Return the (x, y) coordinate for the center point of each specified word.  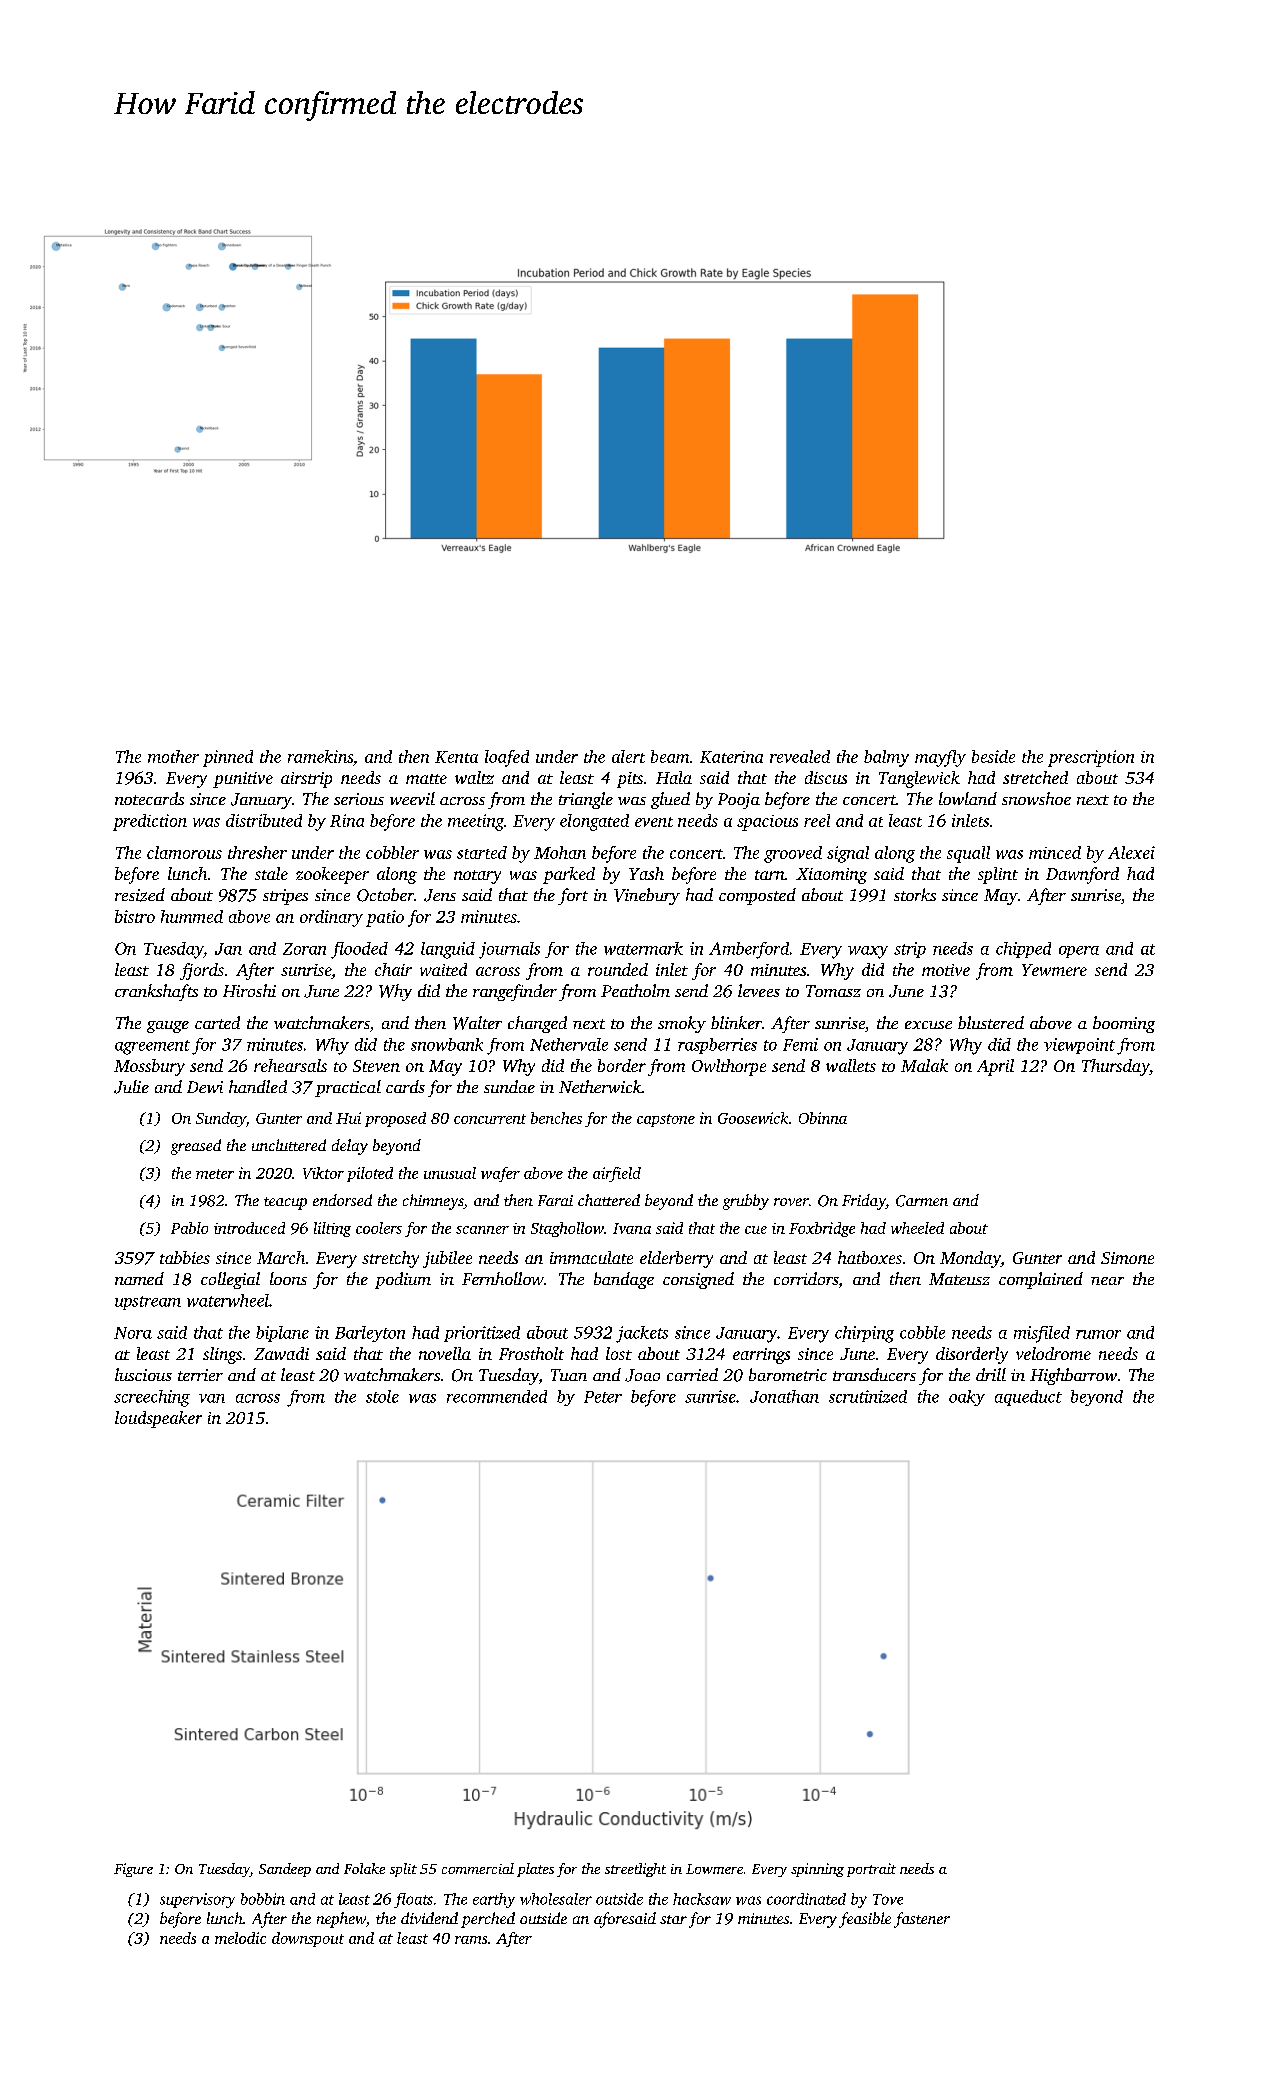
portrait (871, 1870)
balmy (886, 758)
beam (670, 756)
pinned (228, 758)
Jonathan (784, 1396)
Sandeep (285, 1870)
